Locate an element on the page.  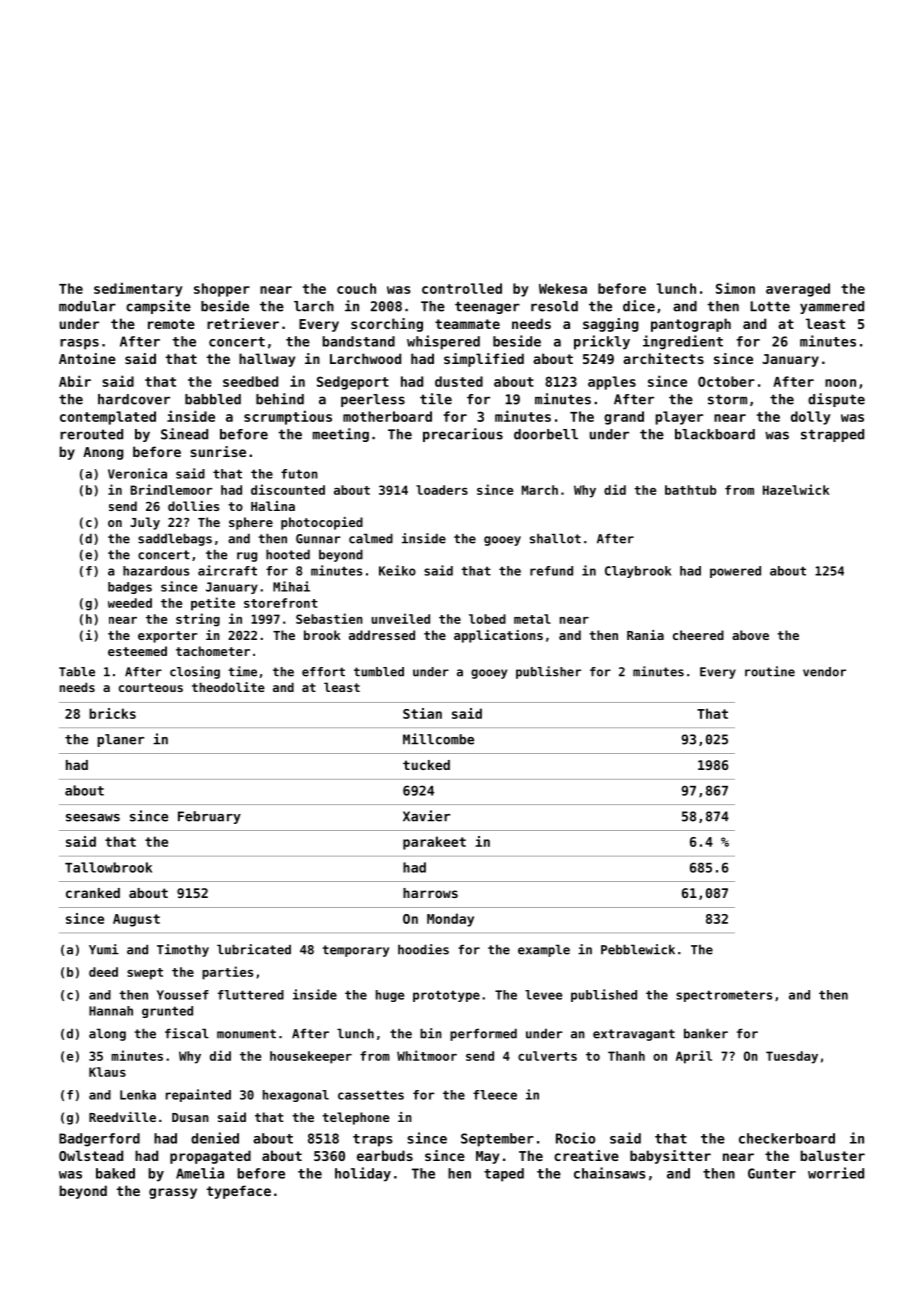
Stian is located at coordinates (422, 713).
